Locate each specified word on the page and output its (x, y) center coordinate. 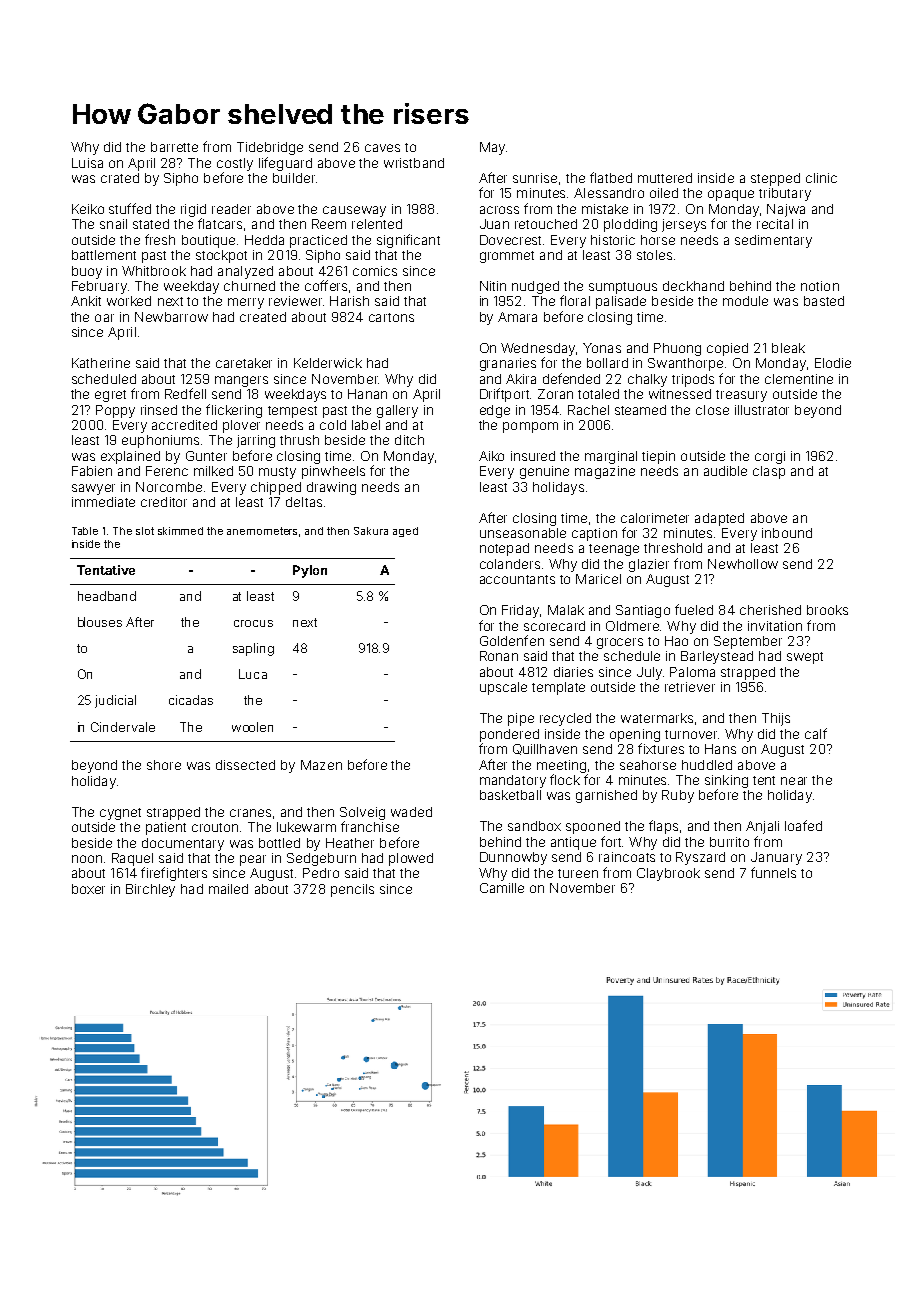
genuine (544, 472)
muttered (665, 178)
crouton (215, 827)
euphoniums (160, 441)
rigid (193, 210)
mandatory (513, 781)
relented (377, 224)
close (712, 410)
